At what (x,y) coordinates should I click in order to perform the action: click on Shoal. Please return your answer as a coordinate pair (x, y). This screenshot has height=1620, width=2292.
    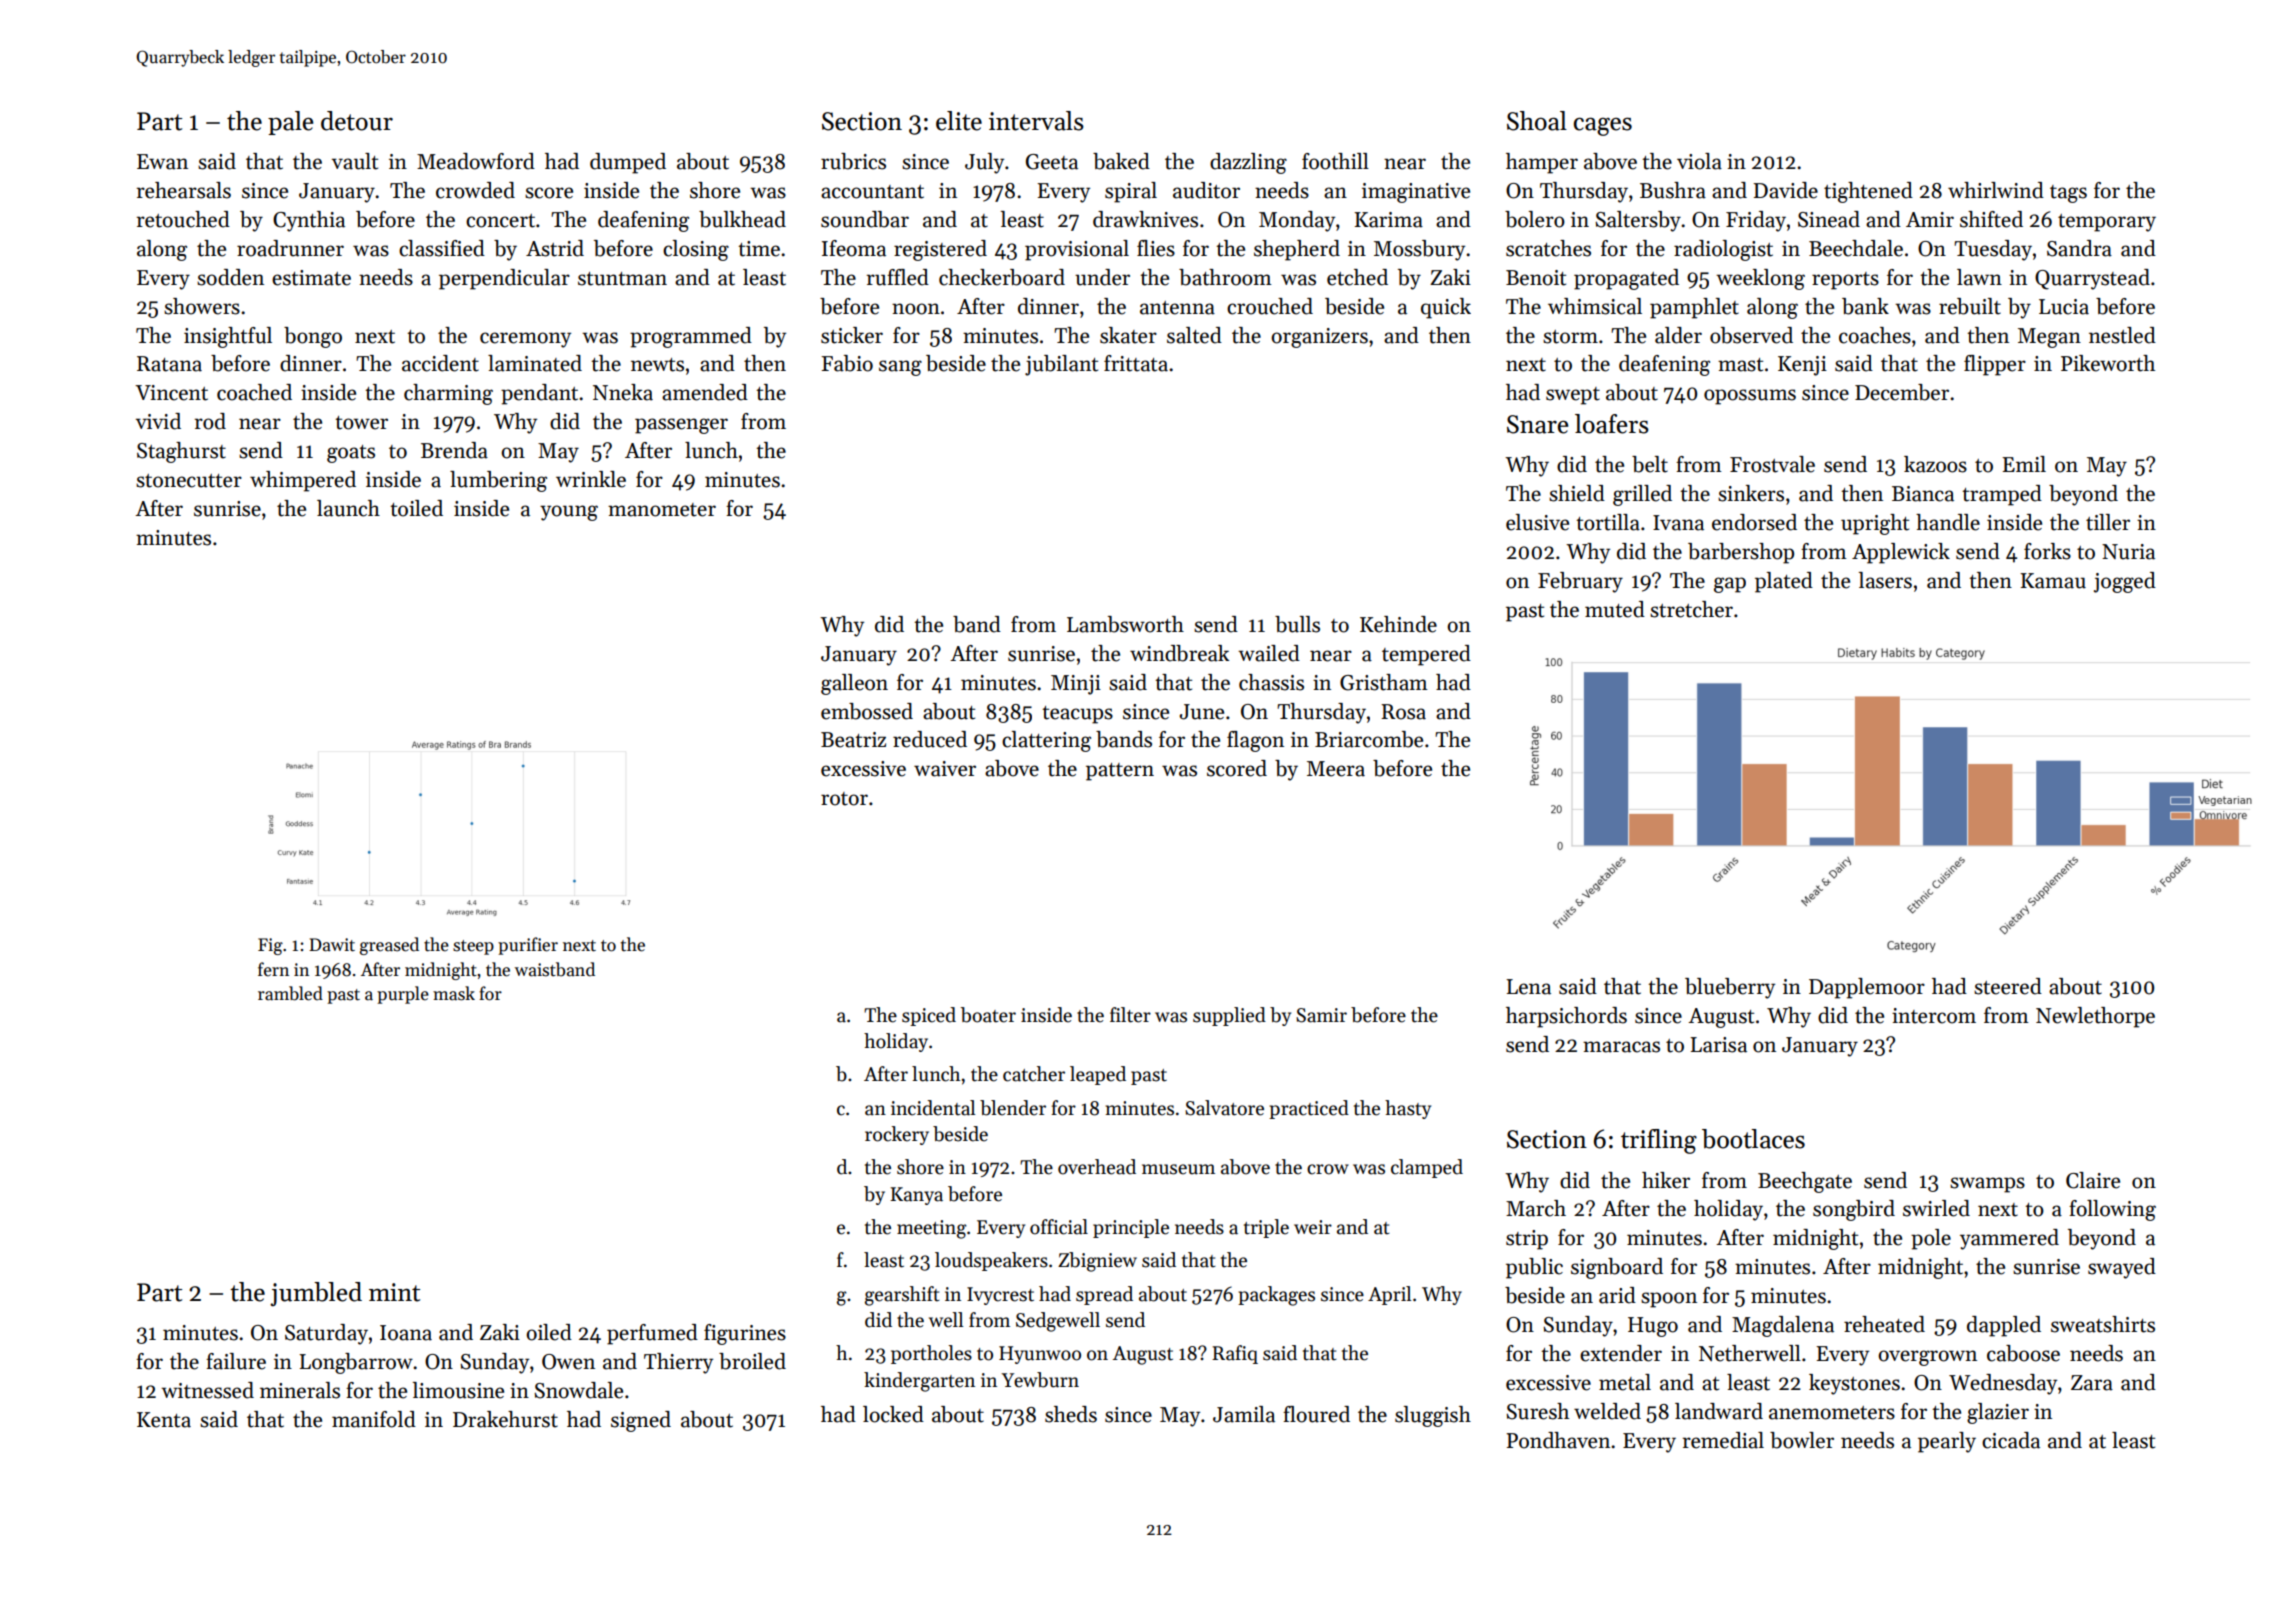
    Looking at the image, I should click on (1537, 121).
